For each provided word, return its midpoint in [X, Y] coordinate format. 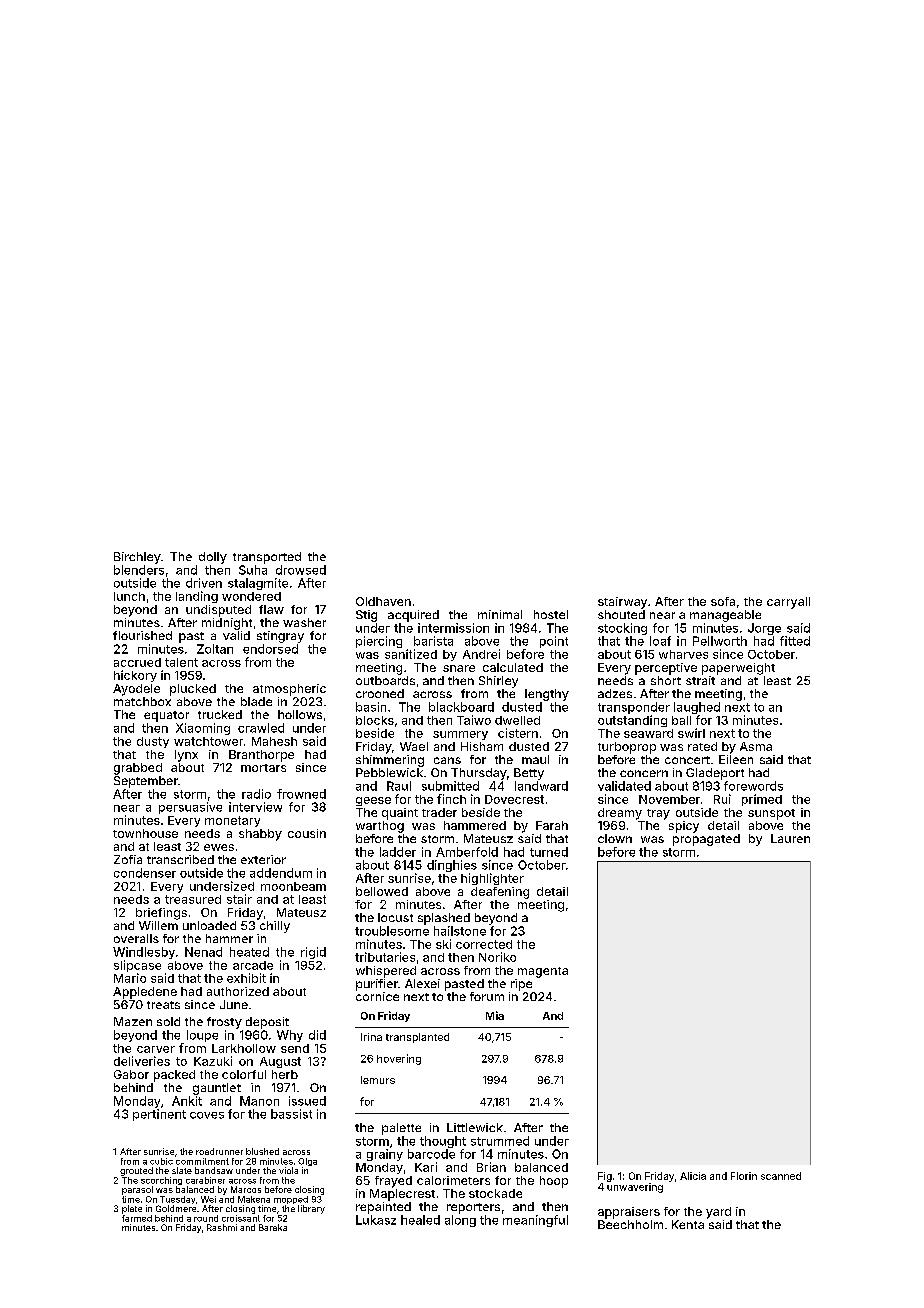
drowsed [301, 570]
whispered [386, 972]
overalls [136, 938]
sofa [723, 601]
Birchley [137, 558]
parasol [137, 1190]
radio [256, 794]
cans [447, 760]
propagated [706, 840]
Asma [756, 746]
